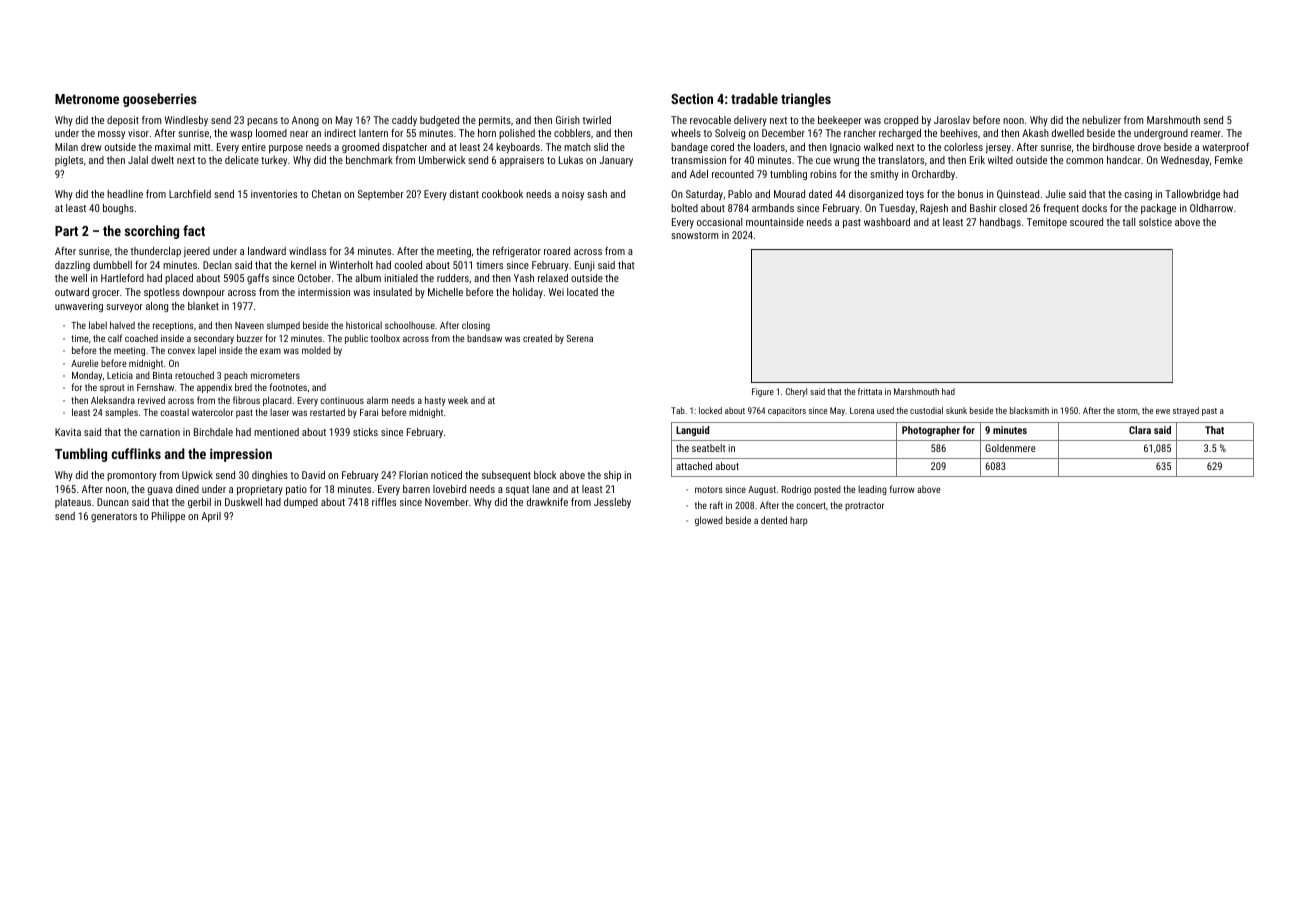 The width and height of the screenshot is (1308, 924). What do you see at coordinates (301, 503) in the screenshot?
I see `dumped` at bounding box center [301, 503].
